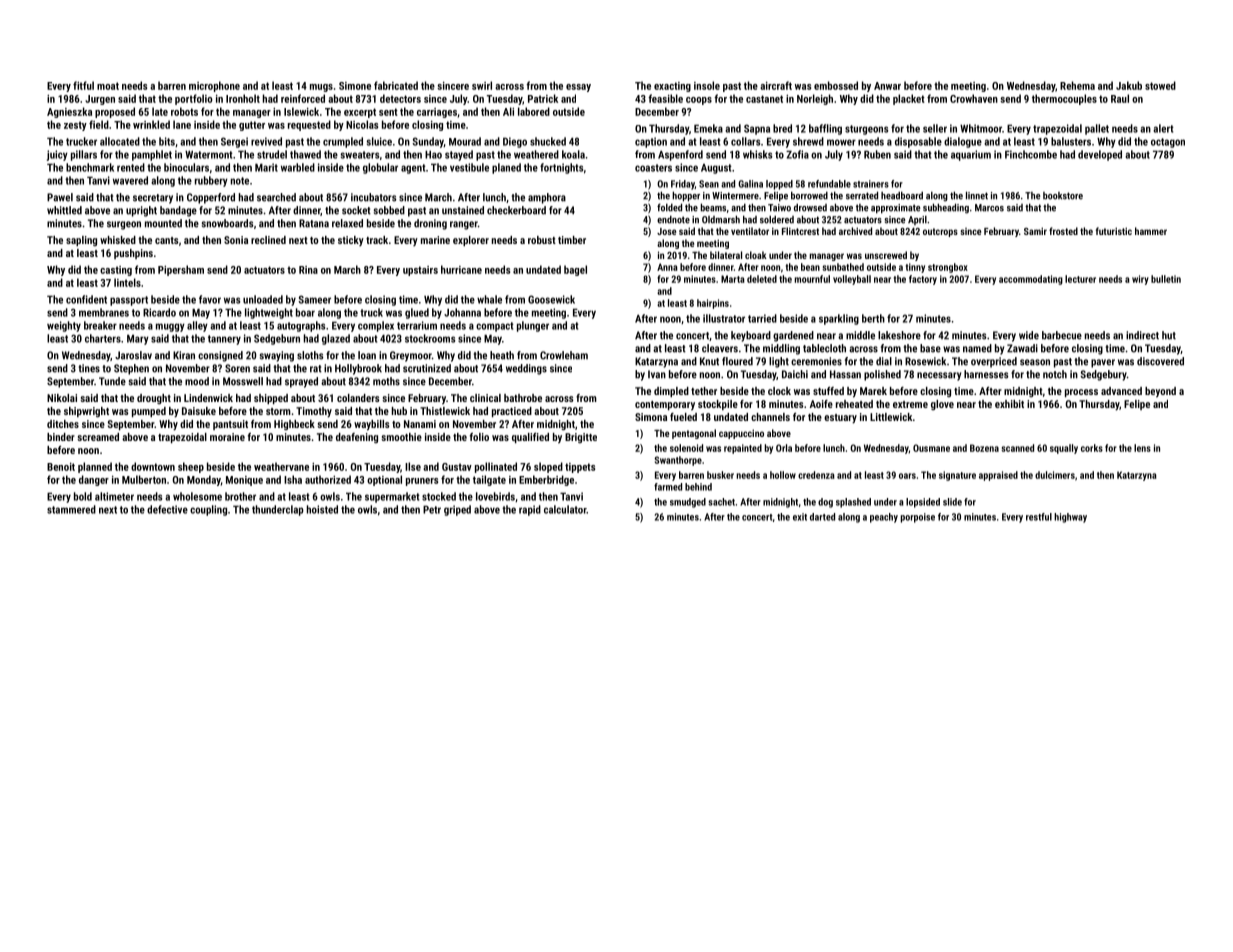 This page has height=952, width=1233. Describe the element at coordinates (308, 270) in the page. I see `Rina` at that location.
